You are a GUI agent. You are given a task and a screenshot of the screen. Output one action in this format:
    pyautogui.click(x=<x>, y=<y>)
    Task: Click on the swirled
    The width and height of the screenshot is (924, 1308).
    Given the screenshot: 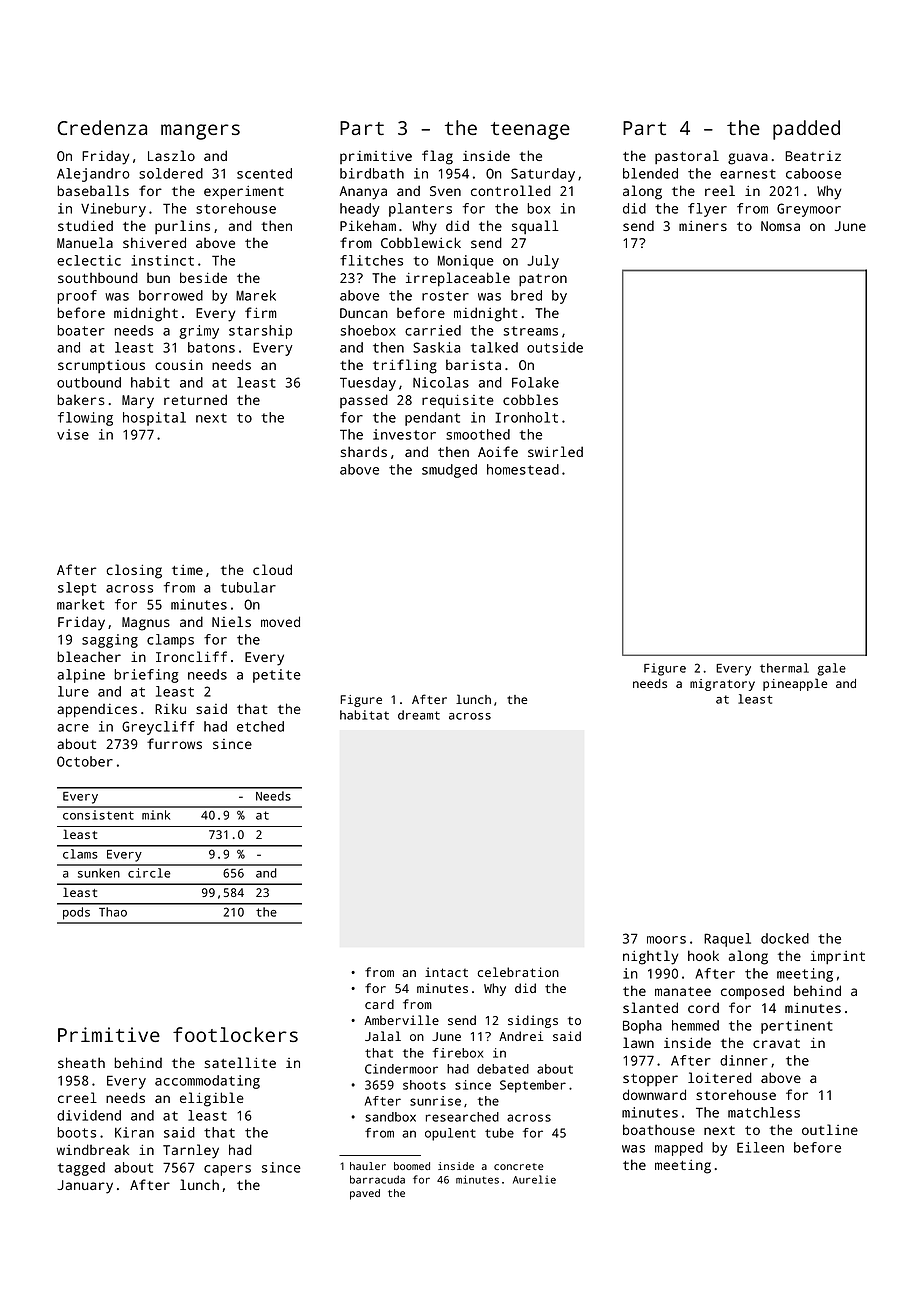 What is the action you would take?
    pyautogui.click(x=555, y=451)
